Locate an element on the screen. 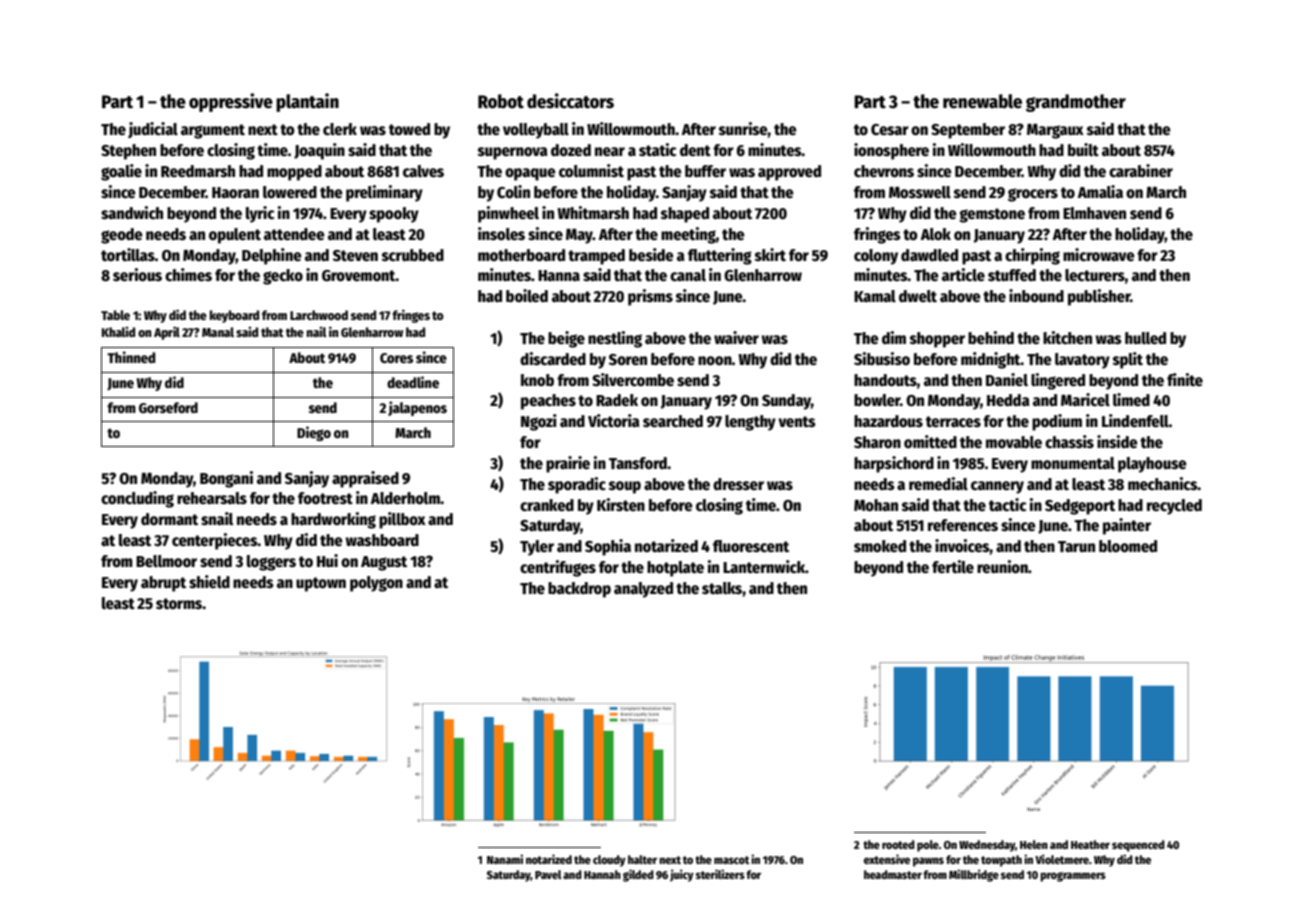 The width and height of the screenshot is (1308, 924). Robot is located at coordinates (501, 101).
